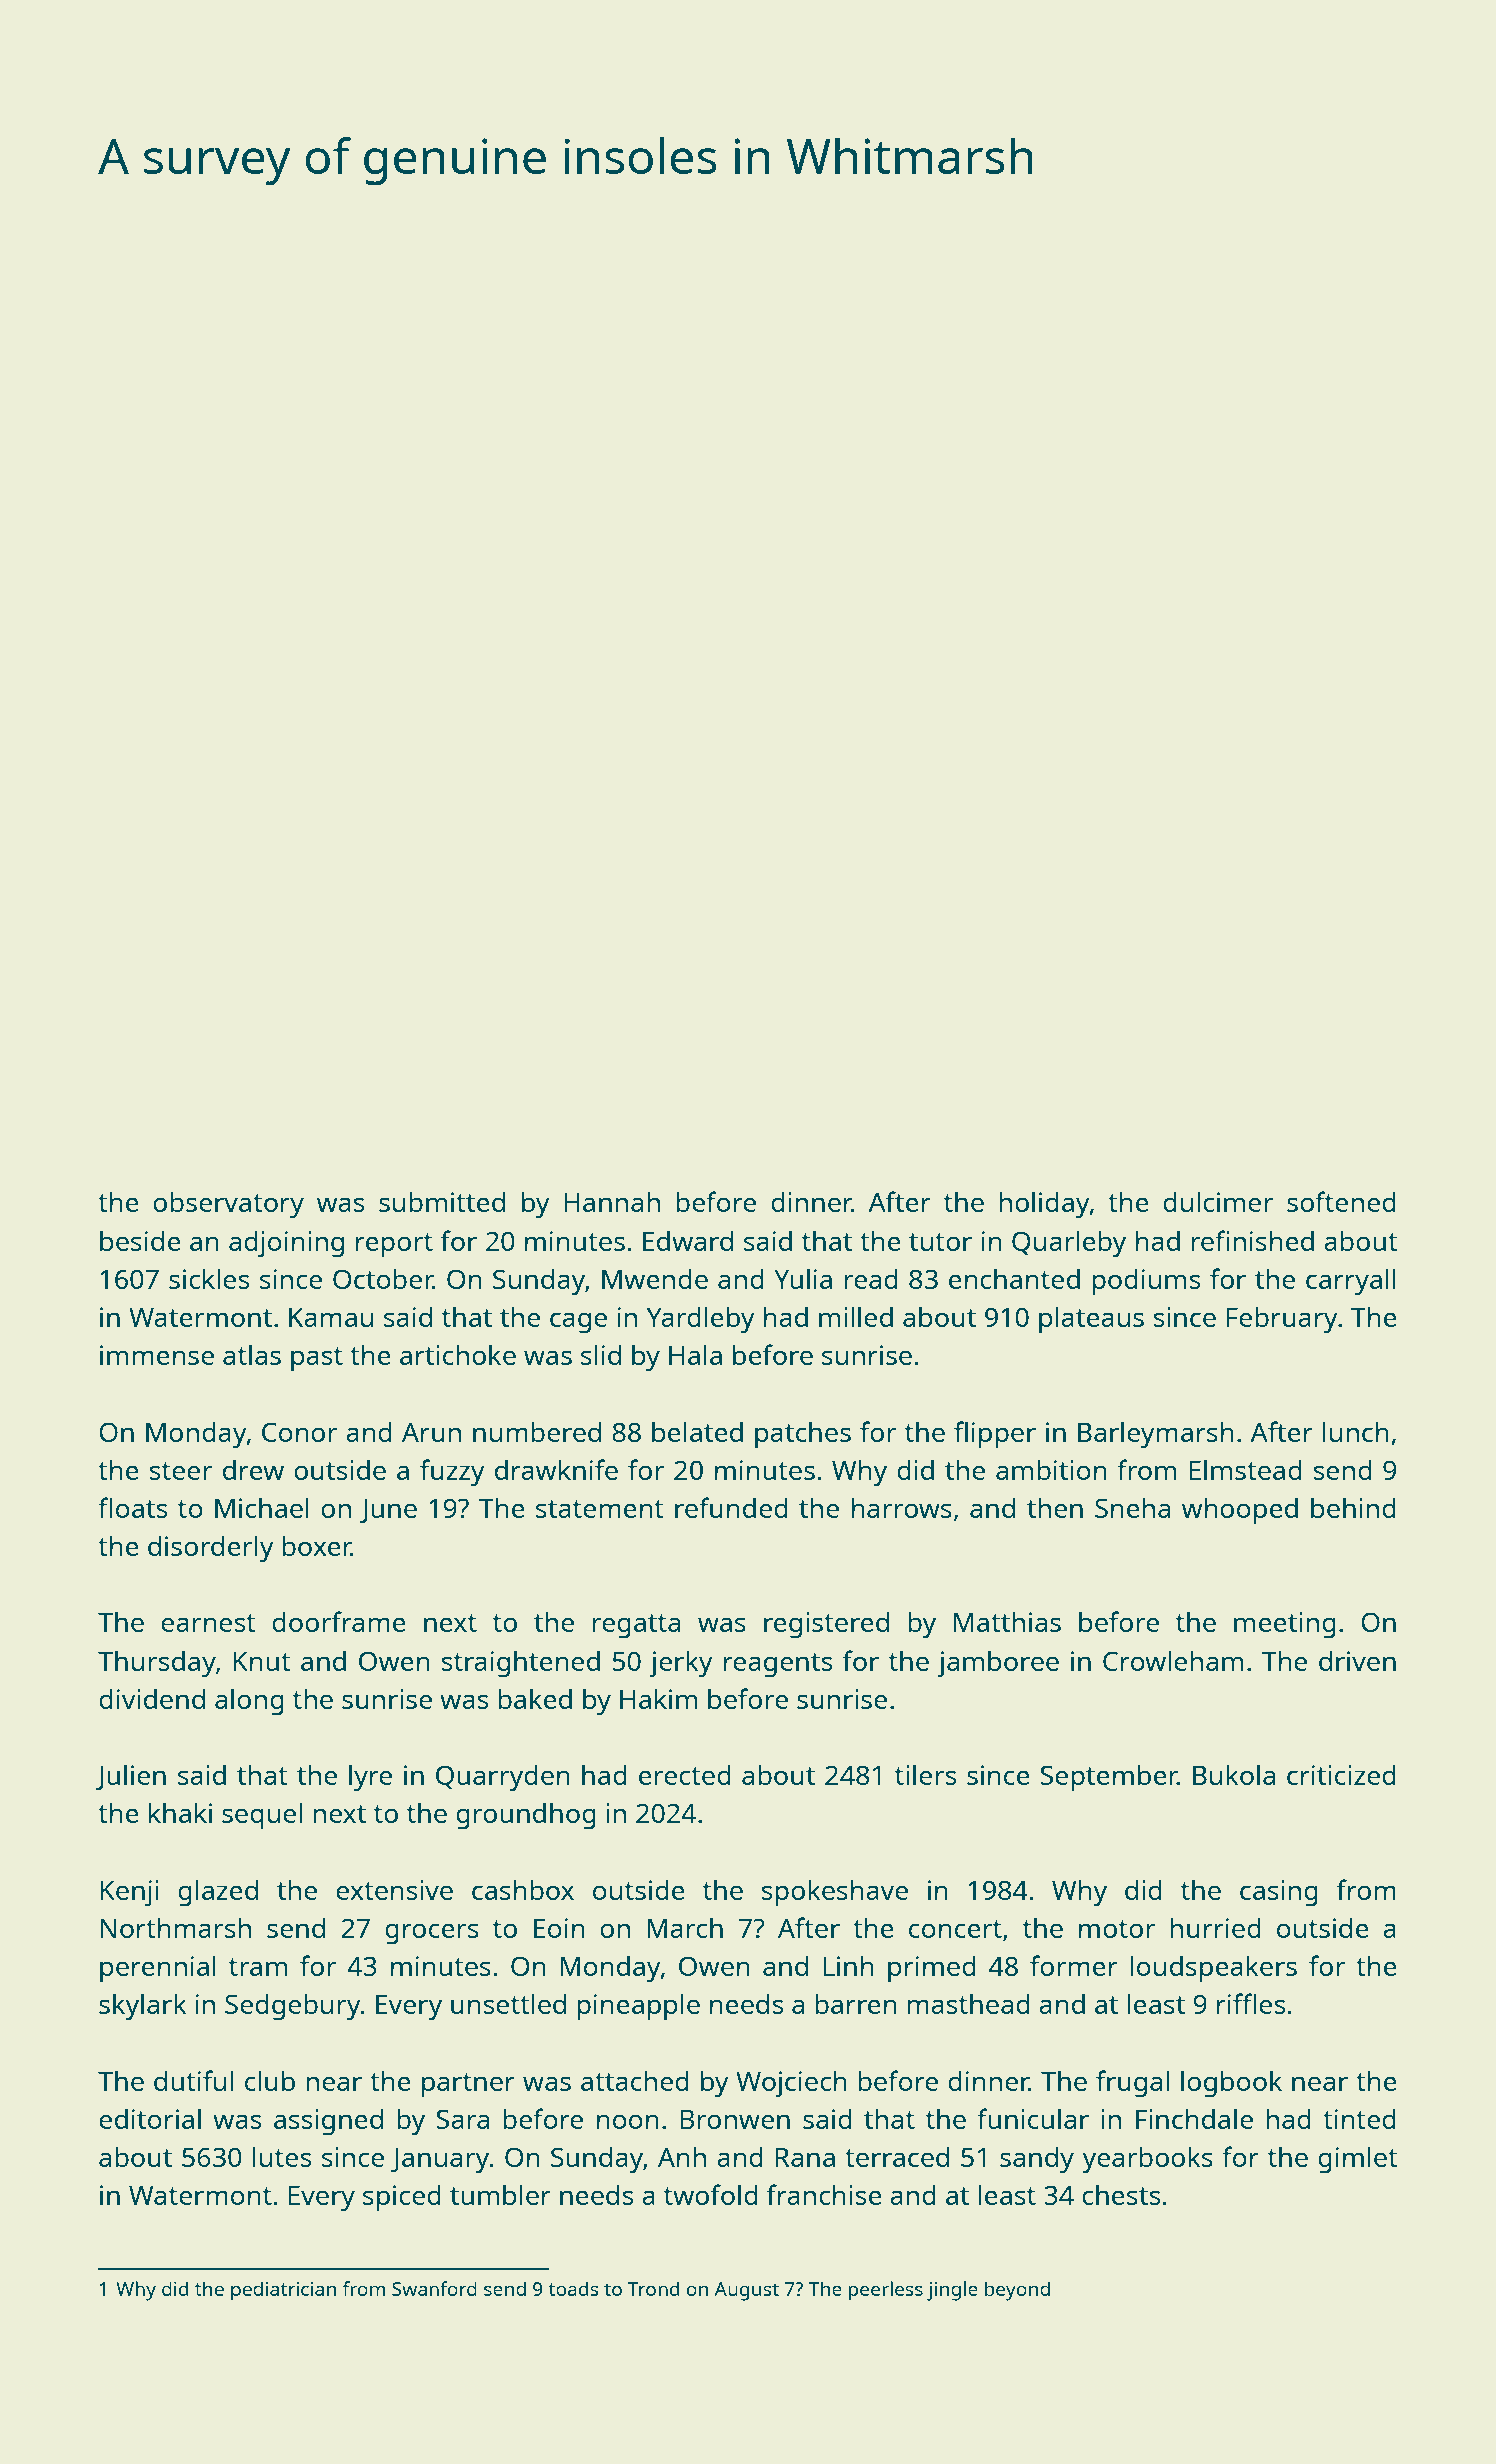 This screenshot has width=1496, height=2464. What do you see at coordinates (685, 1775) in the screenshot?
I see `erected` at bounding box center [685, 1775].
